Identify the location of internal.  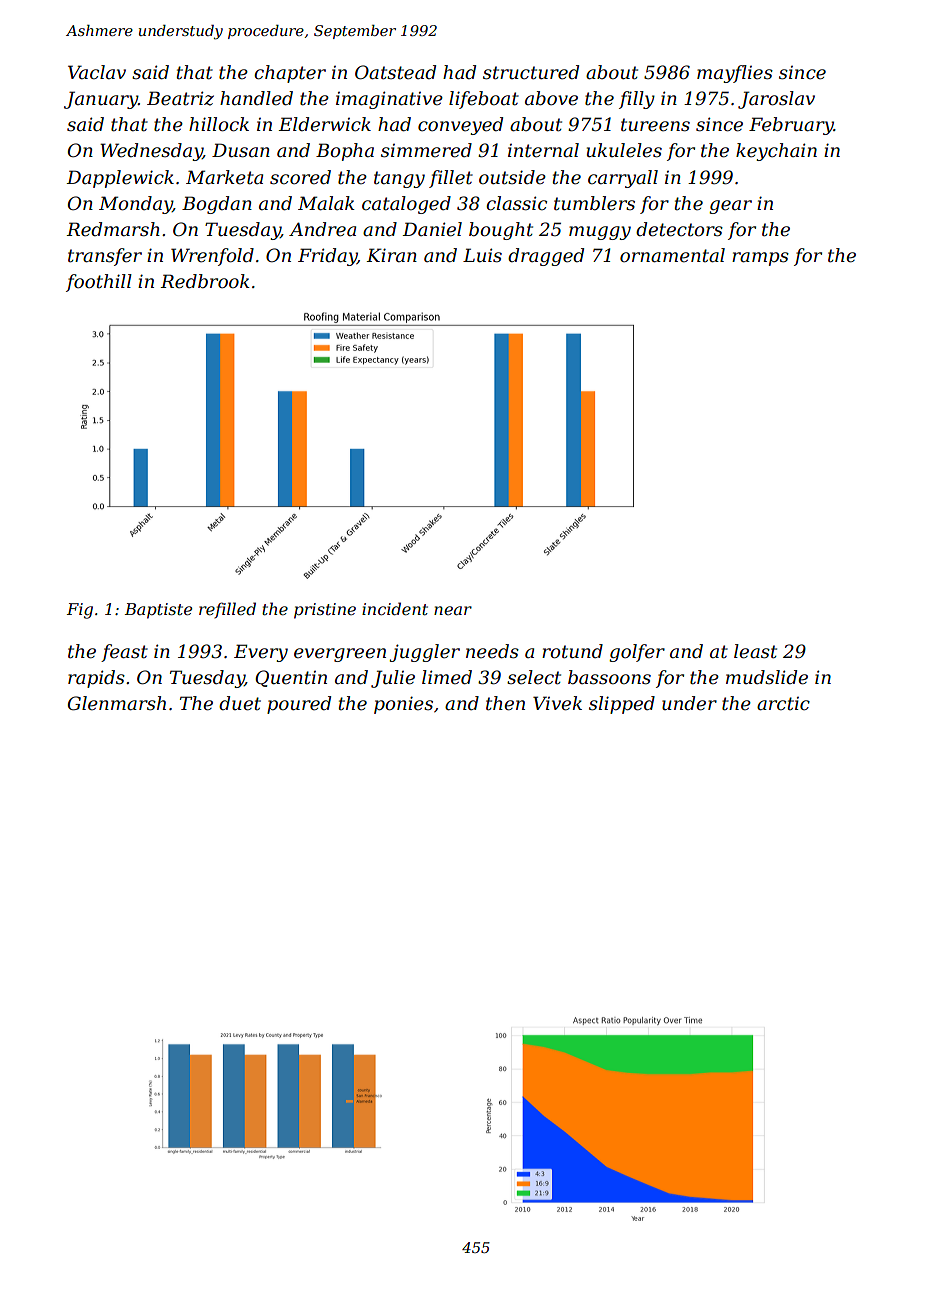
(543, 150).
